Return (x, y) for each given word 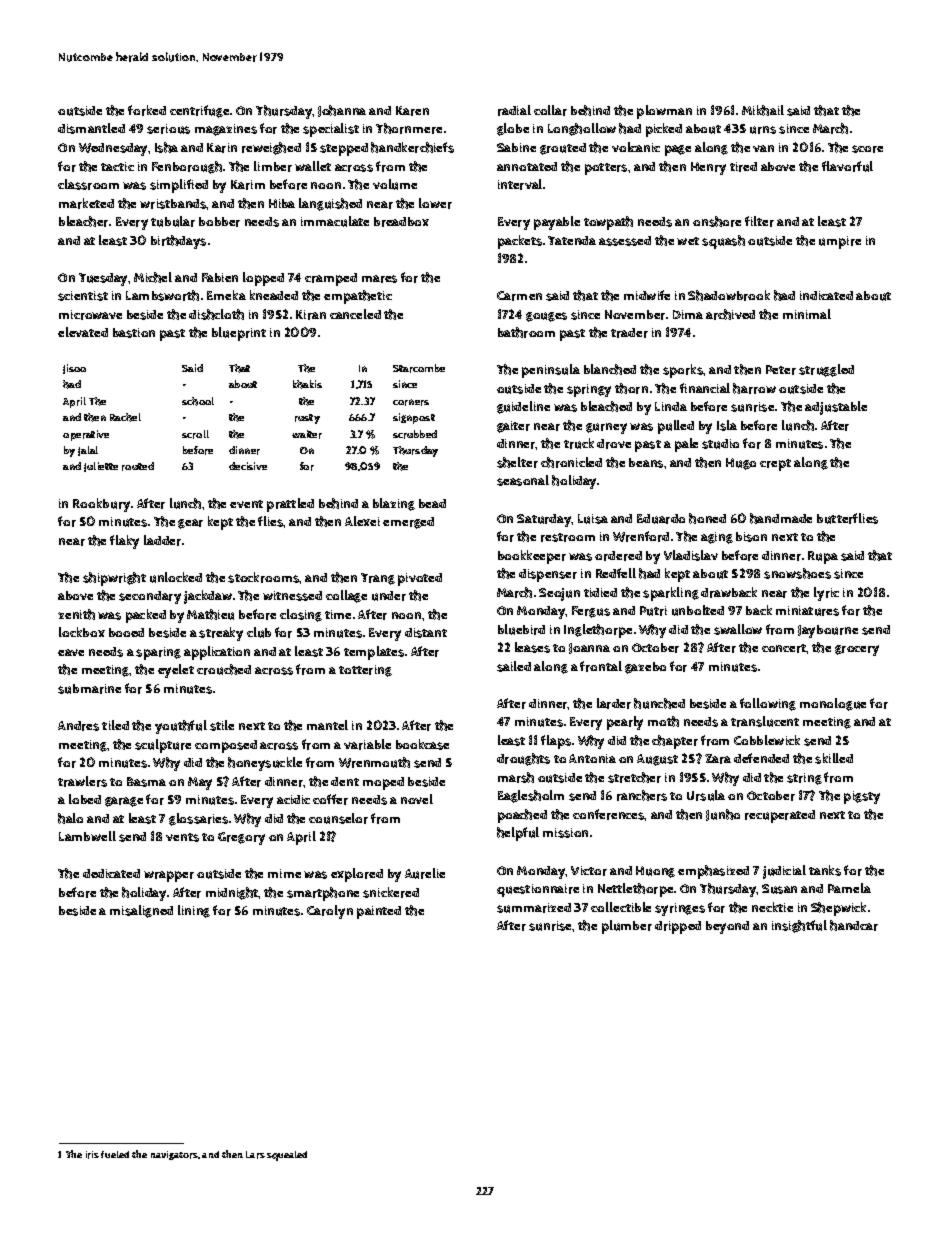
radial (514, 110)
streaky (221, 634)
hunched (659, 703)
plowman (664, 112)
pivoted (420, 579)
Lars (255, 1155)
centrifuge (199, 111)
